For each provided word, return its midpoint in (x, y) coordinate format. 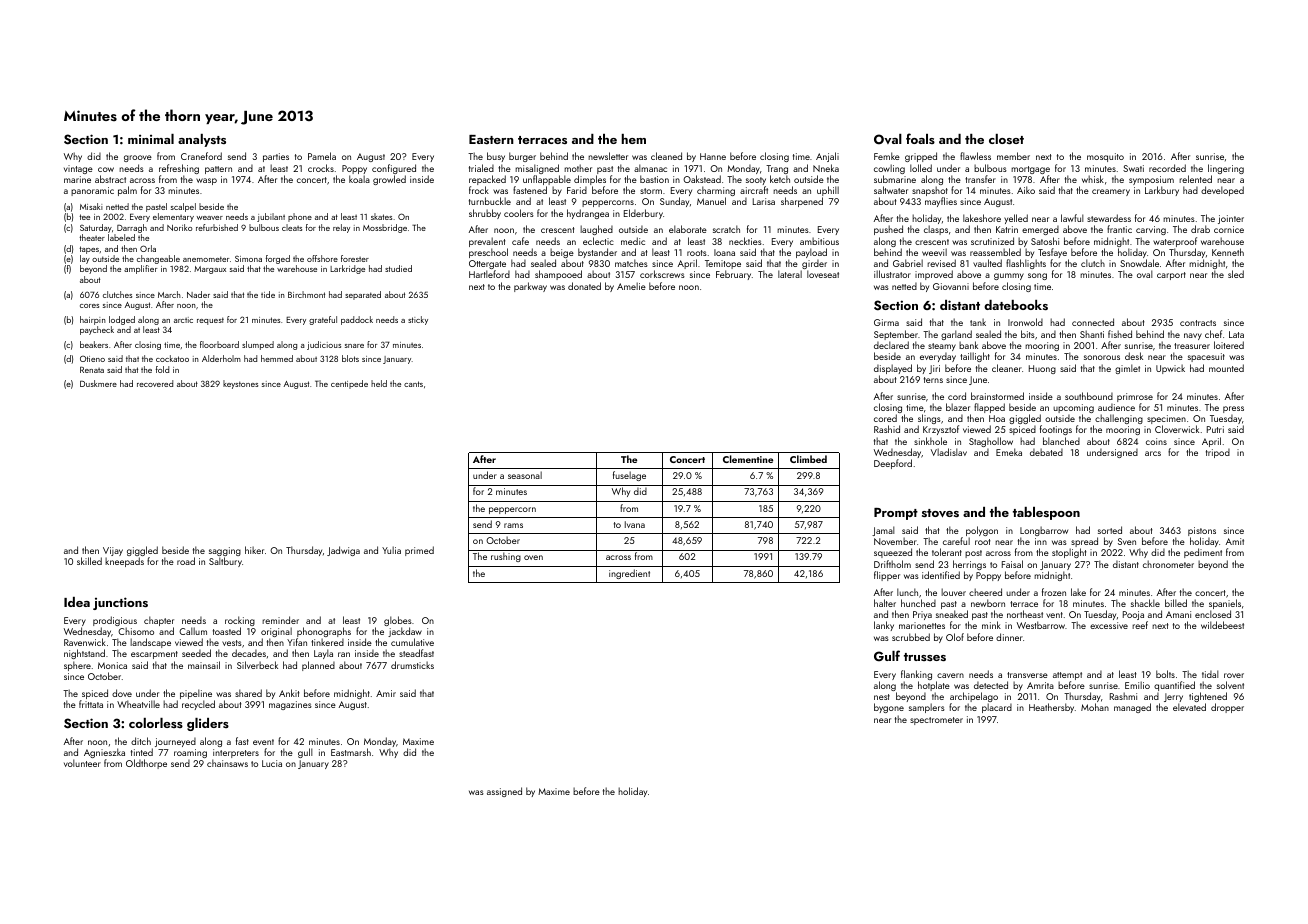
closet (1006, 139)
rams (513, 525)
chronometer (1168, 564)
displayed (893, 369)
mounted (1226, 368)
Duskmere (98, 383)
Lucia (272, 763)
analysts (202, 140)
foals (920, 138)
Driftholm (892, 564)
